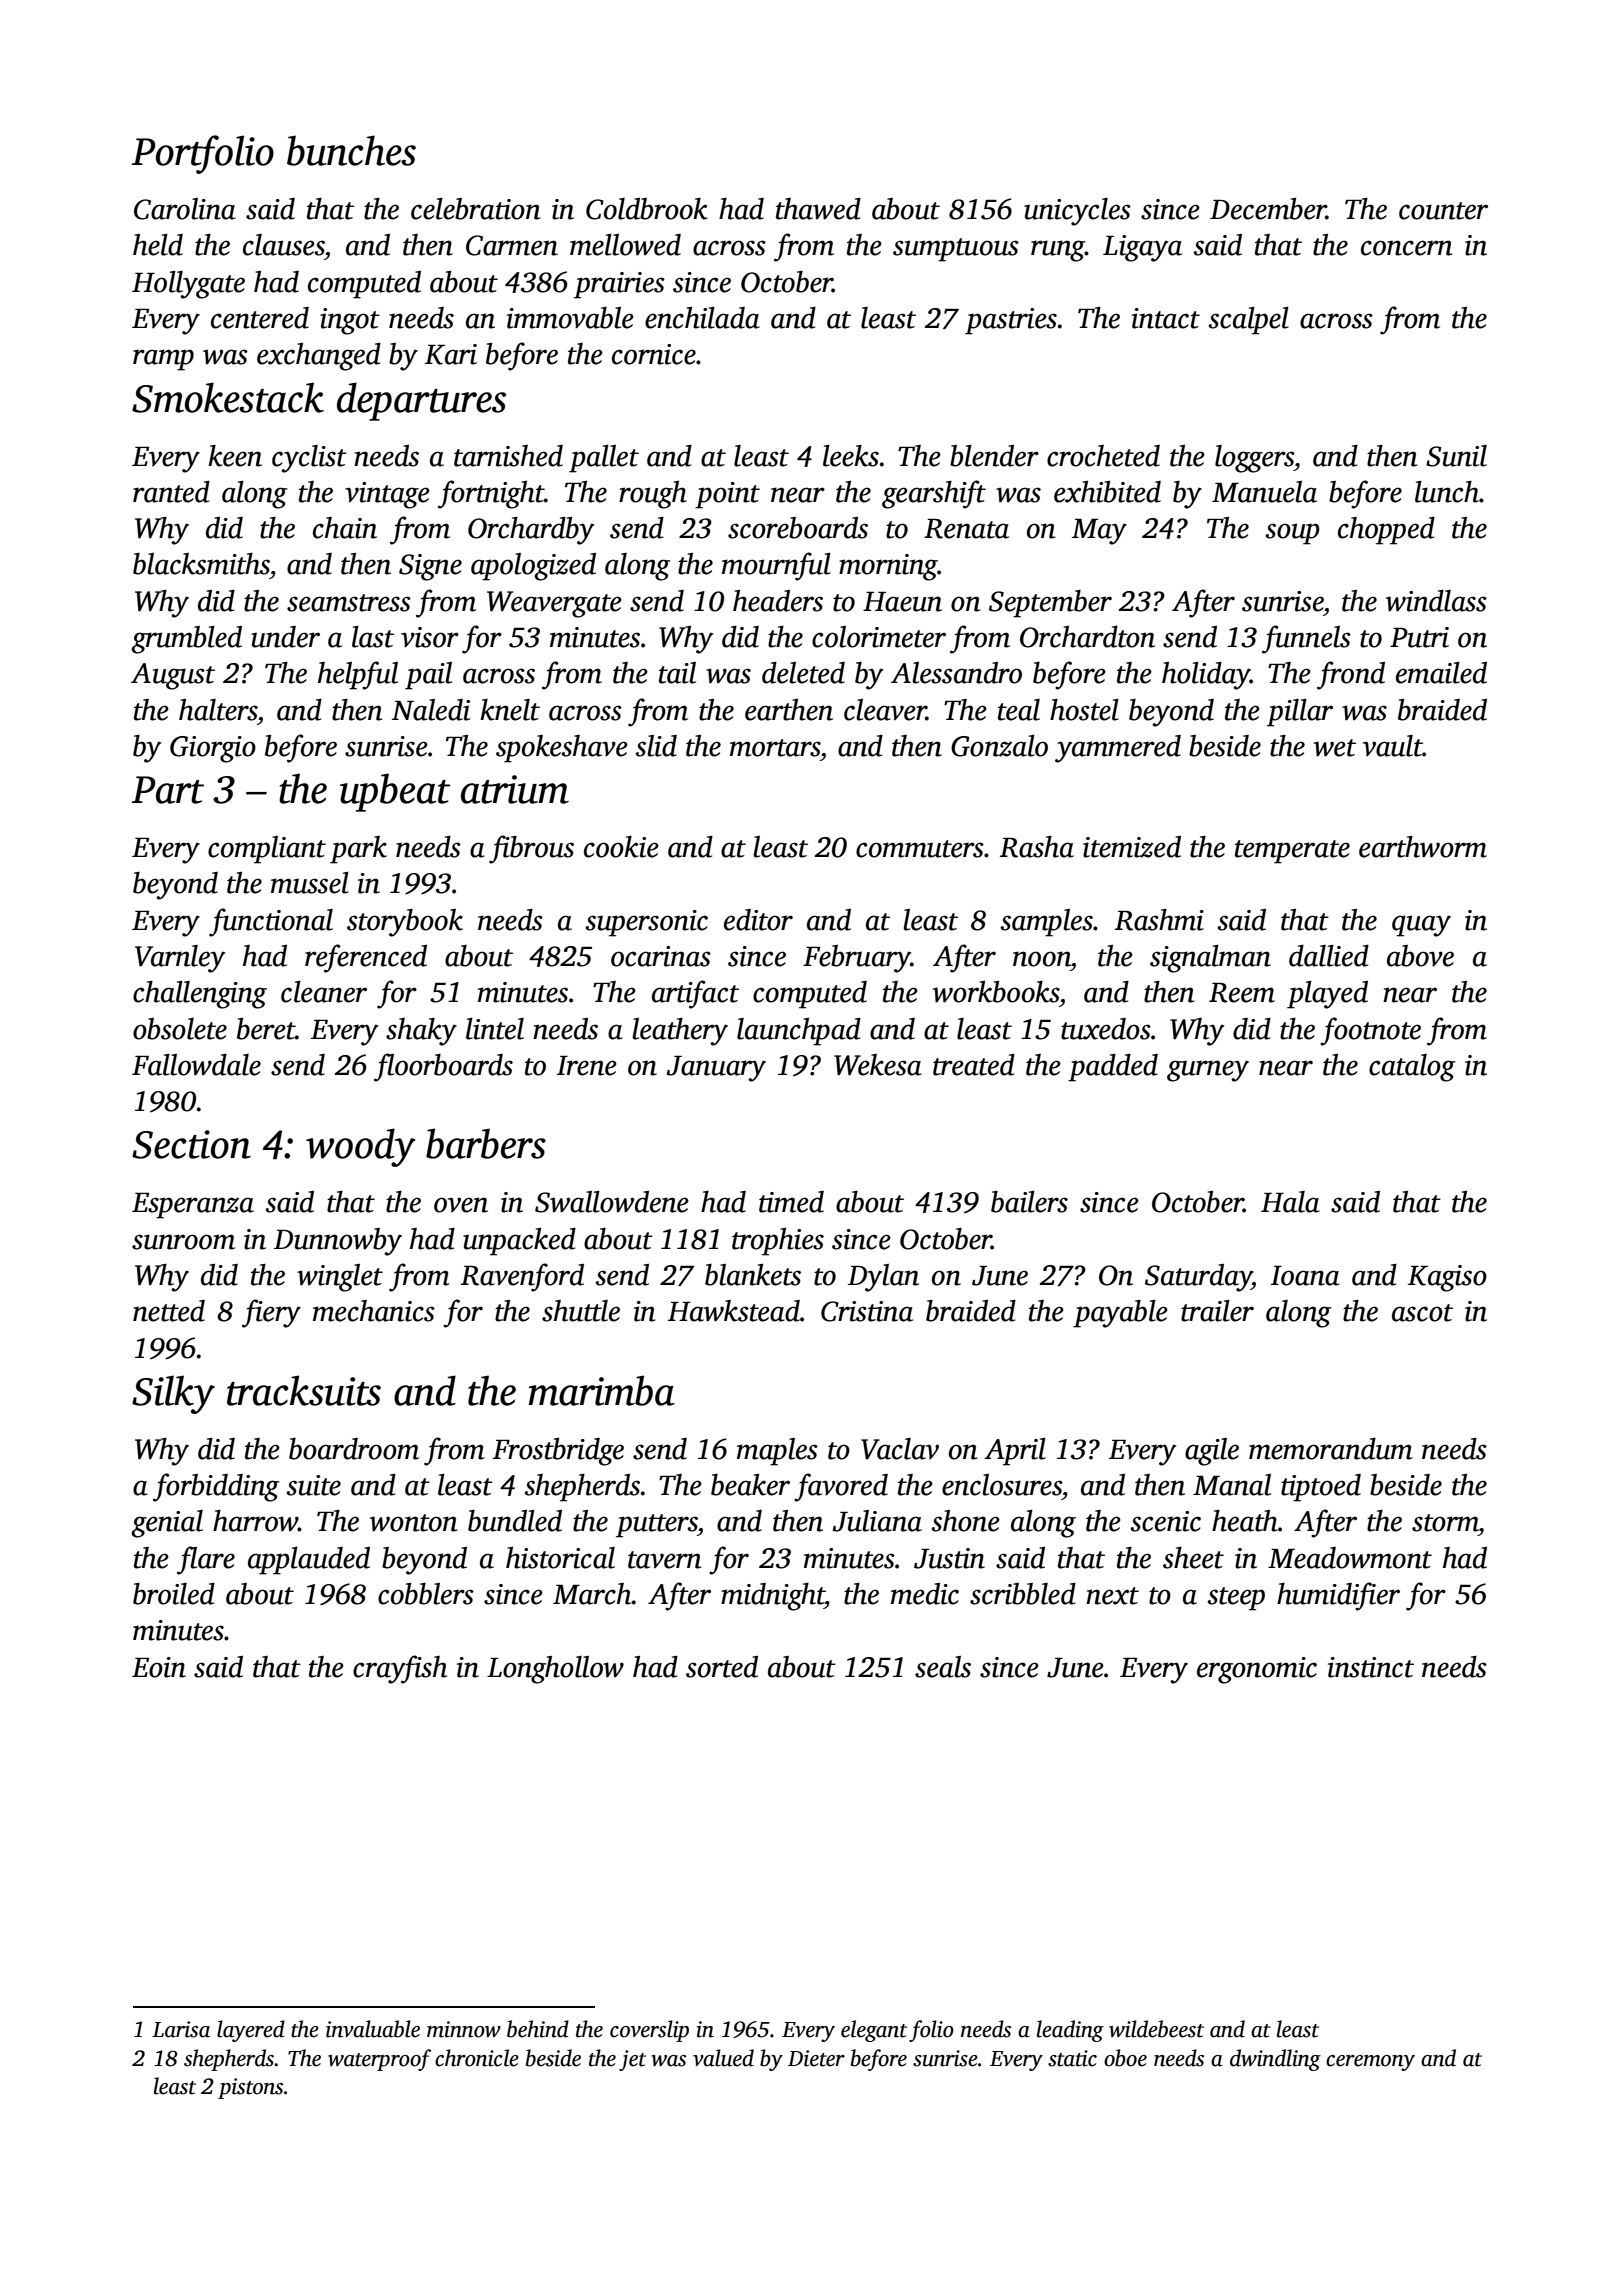 The height and width of the page is (2292, 1620). I want to click on cookie, so click(621, 847).
